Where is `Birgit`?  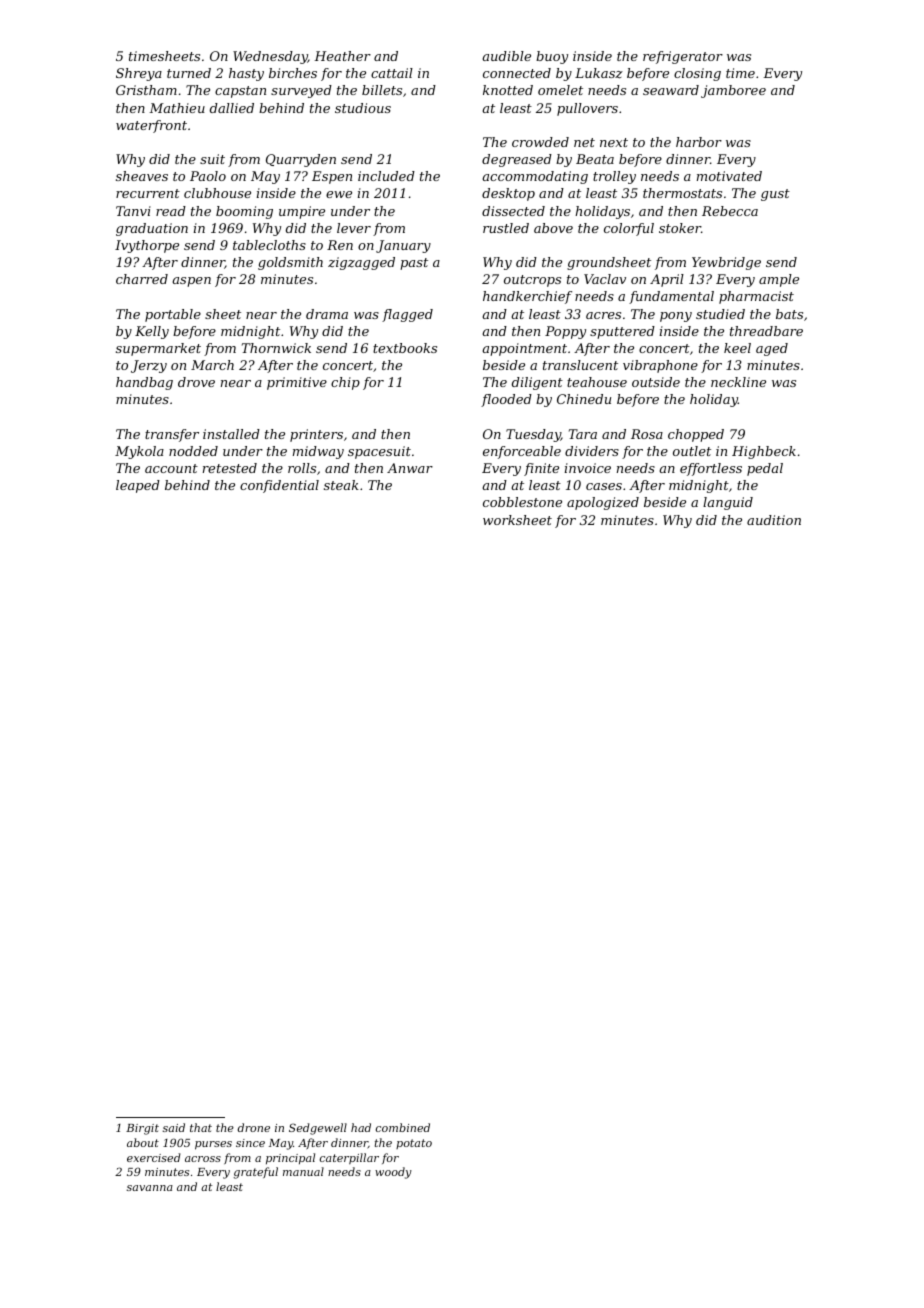 Birgit is located at coordinates (142, 1129).
